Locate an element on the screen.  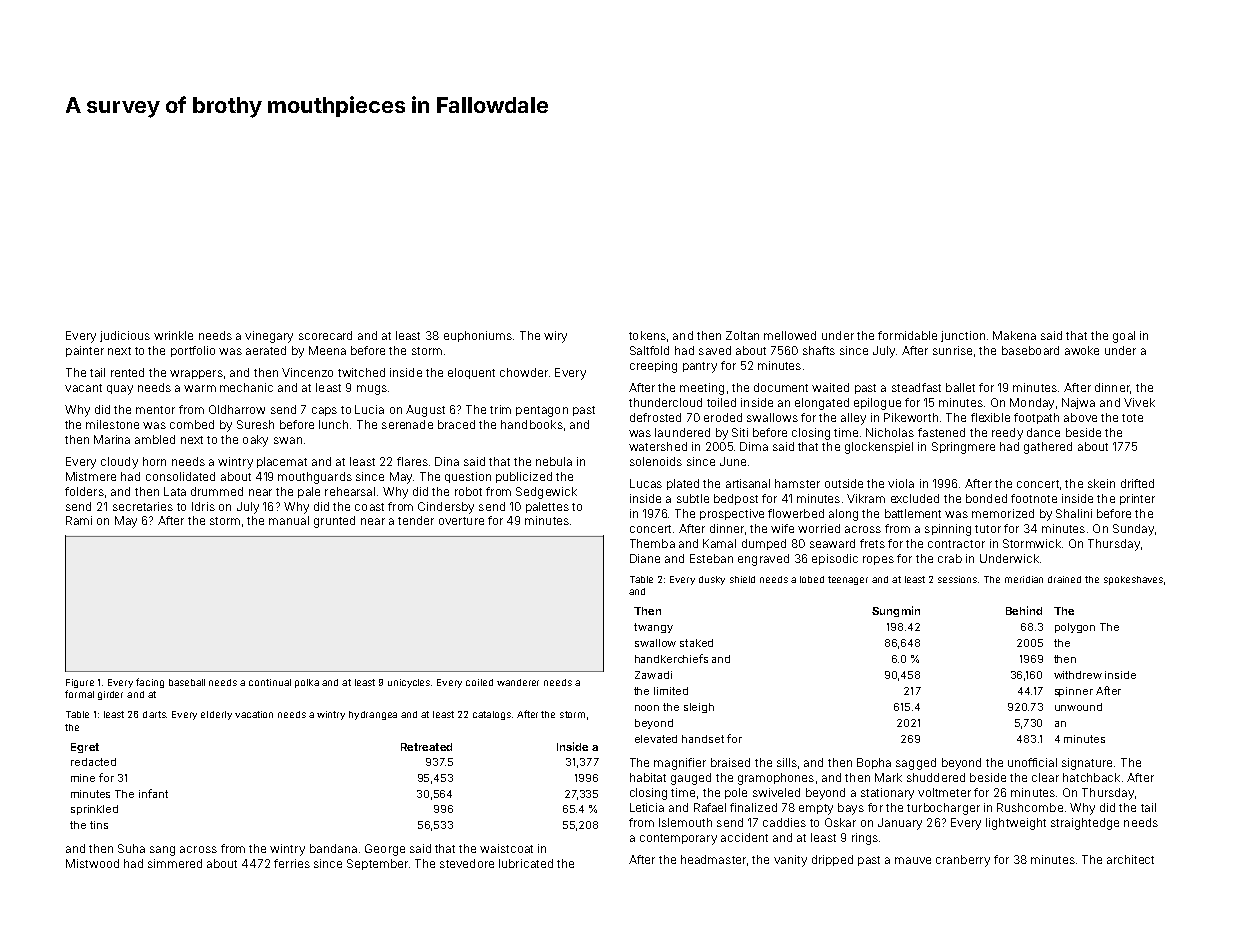
shafts is located at coordinates (819, 350).
